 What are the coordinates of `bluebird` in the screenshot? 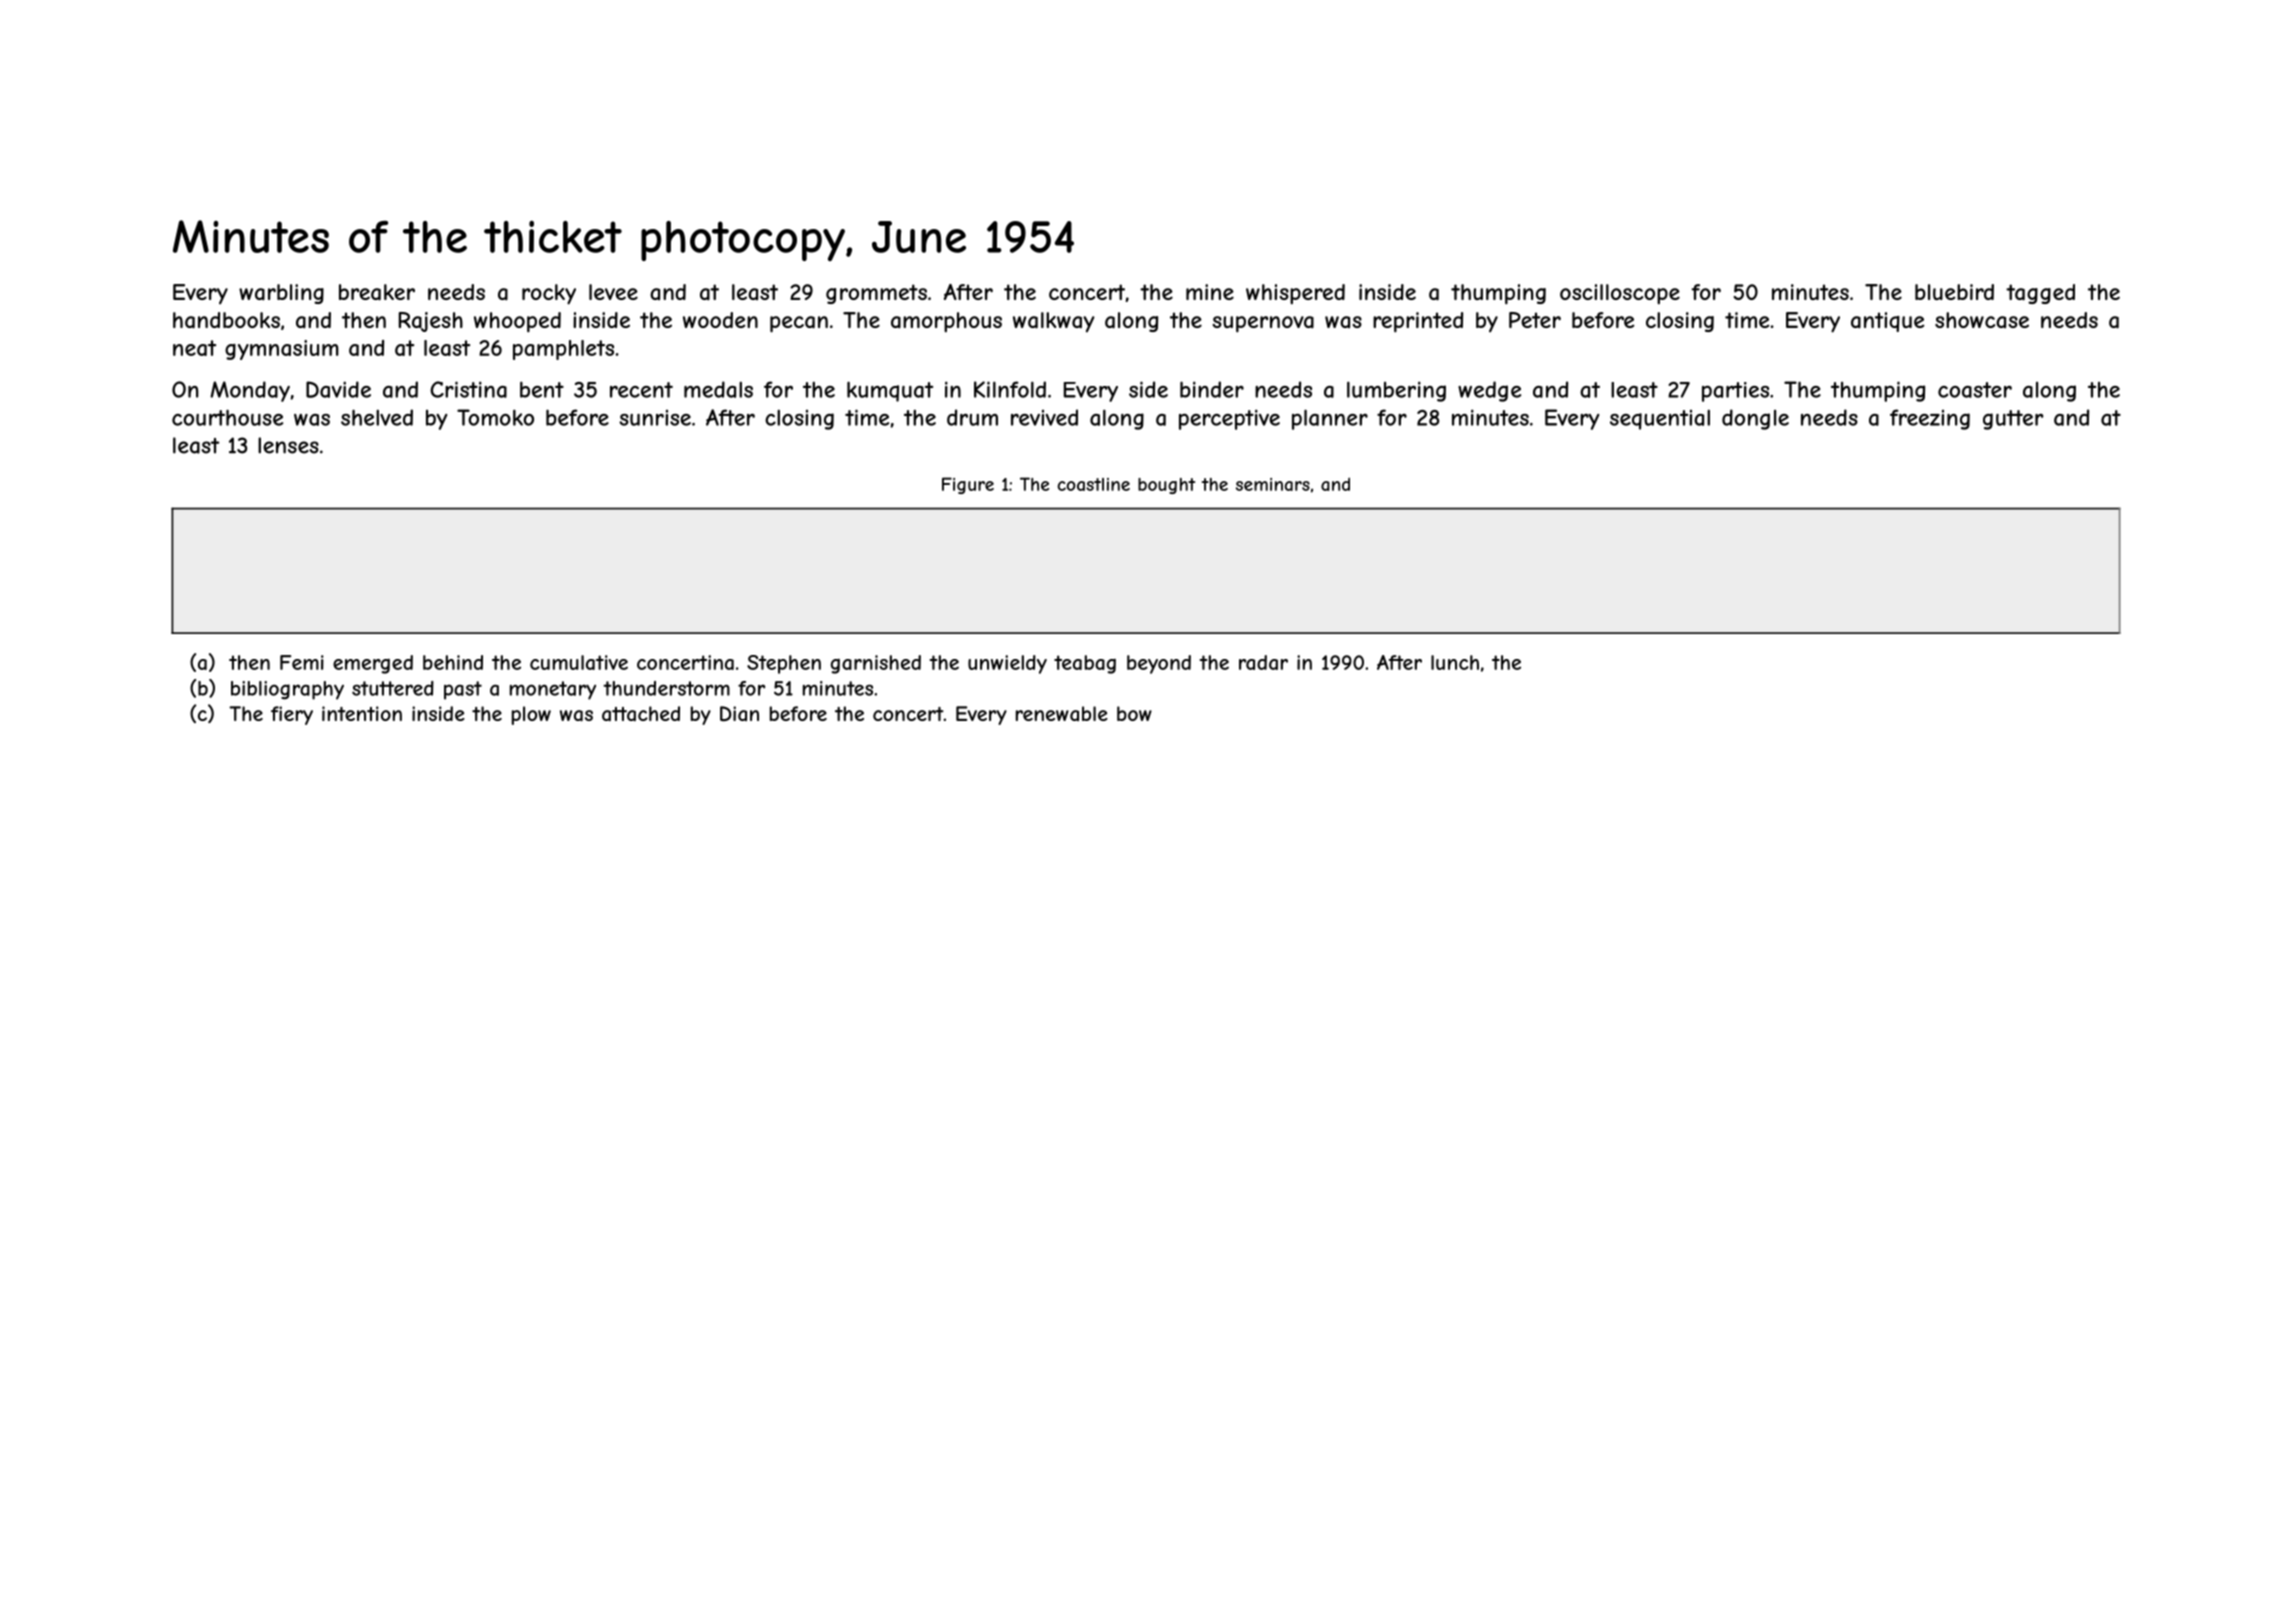 It's located at (1954, 292).
